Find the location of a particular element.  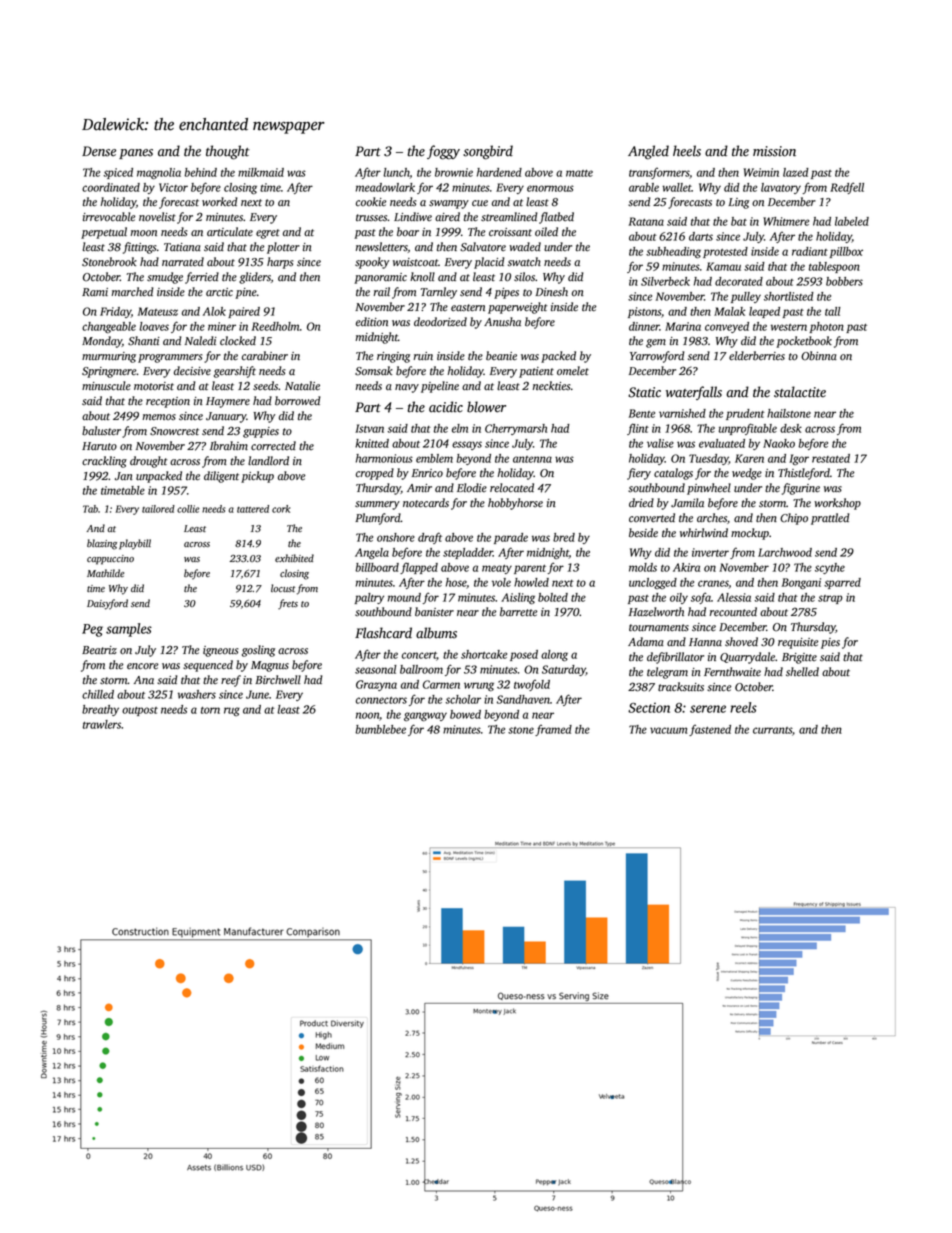

beanie is located at coordinates (501, 356).
